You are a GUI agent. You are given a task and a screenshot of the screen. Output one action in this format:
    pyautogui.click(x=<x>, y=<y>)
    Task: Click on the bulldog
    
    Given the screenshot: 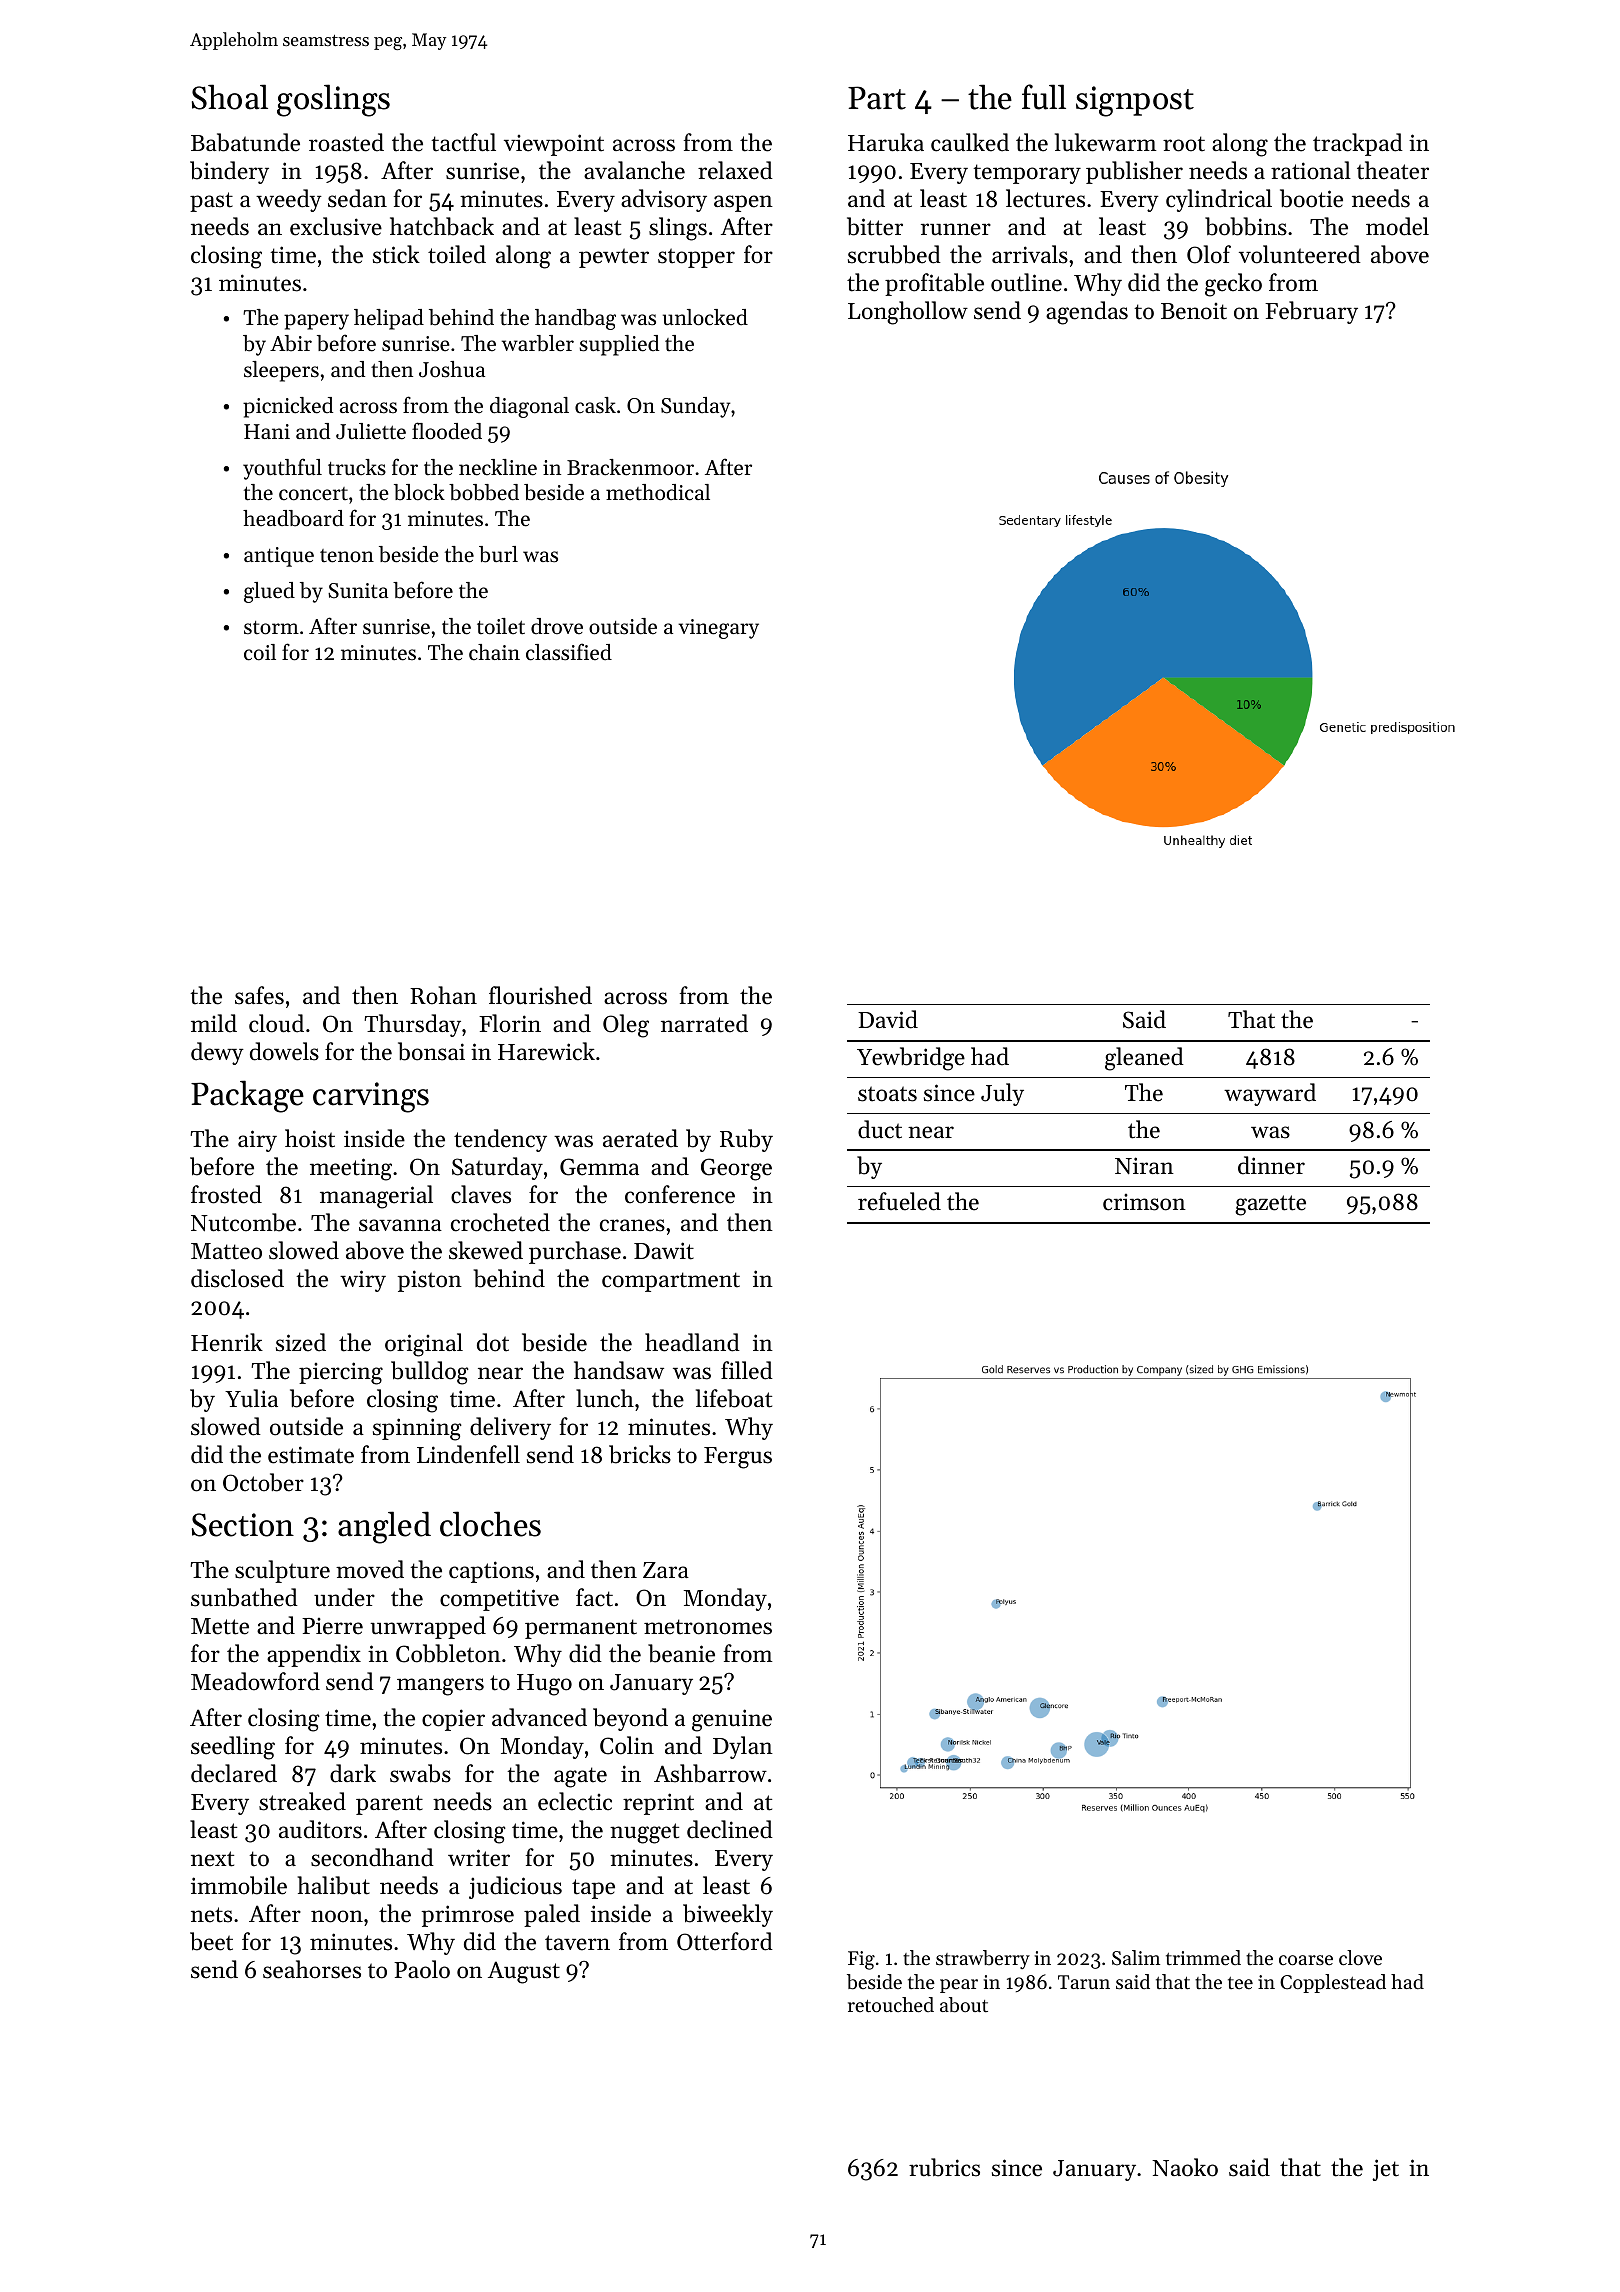 What is the action you would take?
    pyautogui.click(x=430, y=1373)
